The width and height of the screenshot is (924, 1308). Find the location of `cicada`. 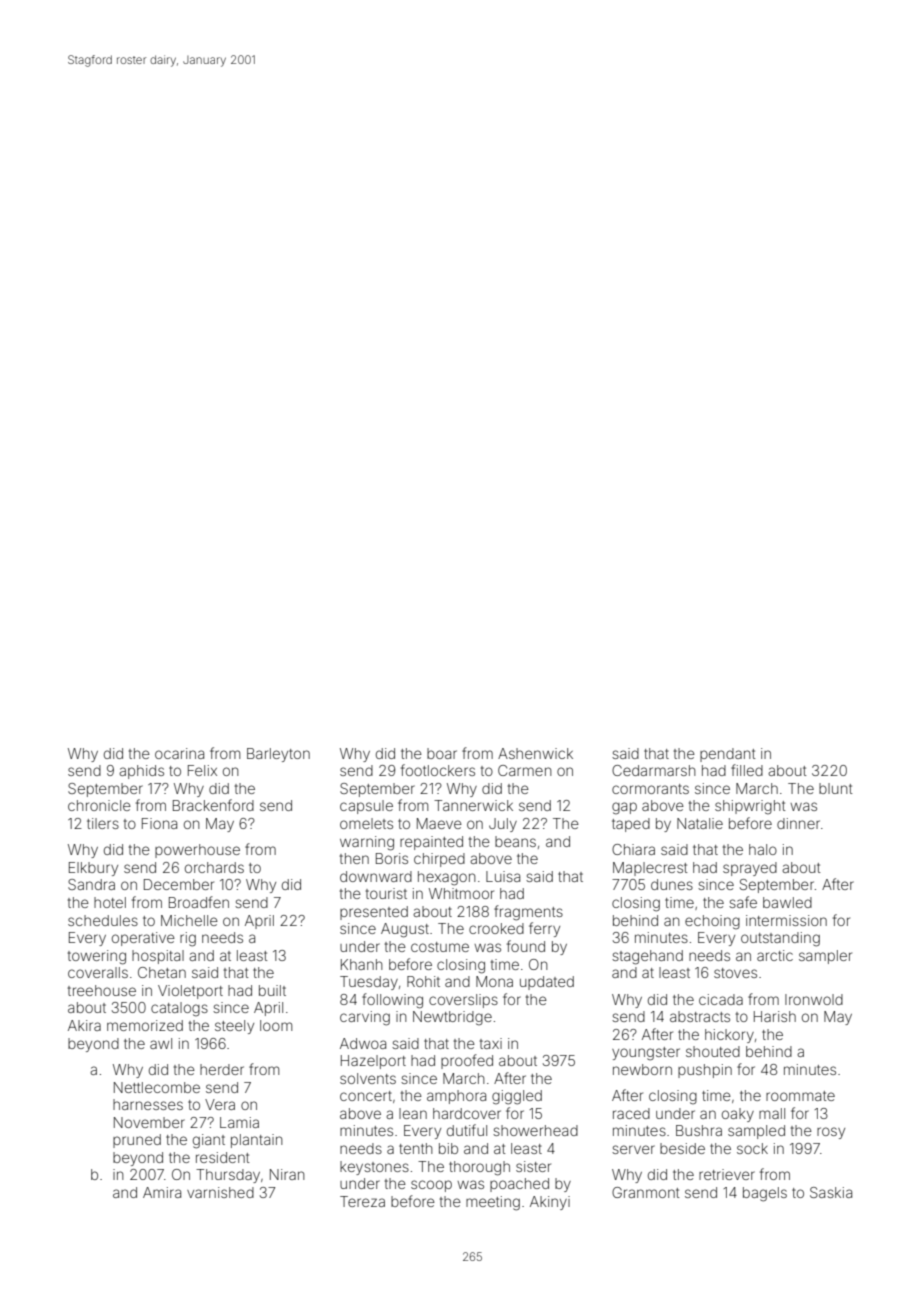

cicada is located at coordinates (721, 999).
